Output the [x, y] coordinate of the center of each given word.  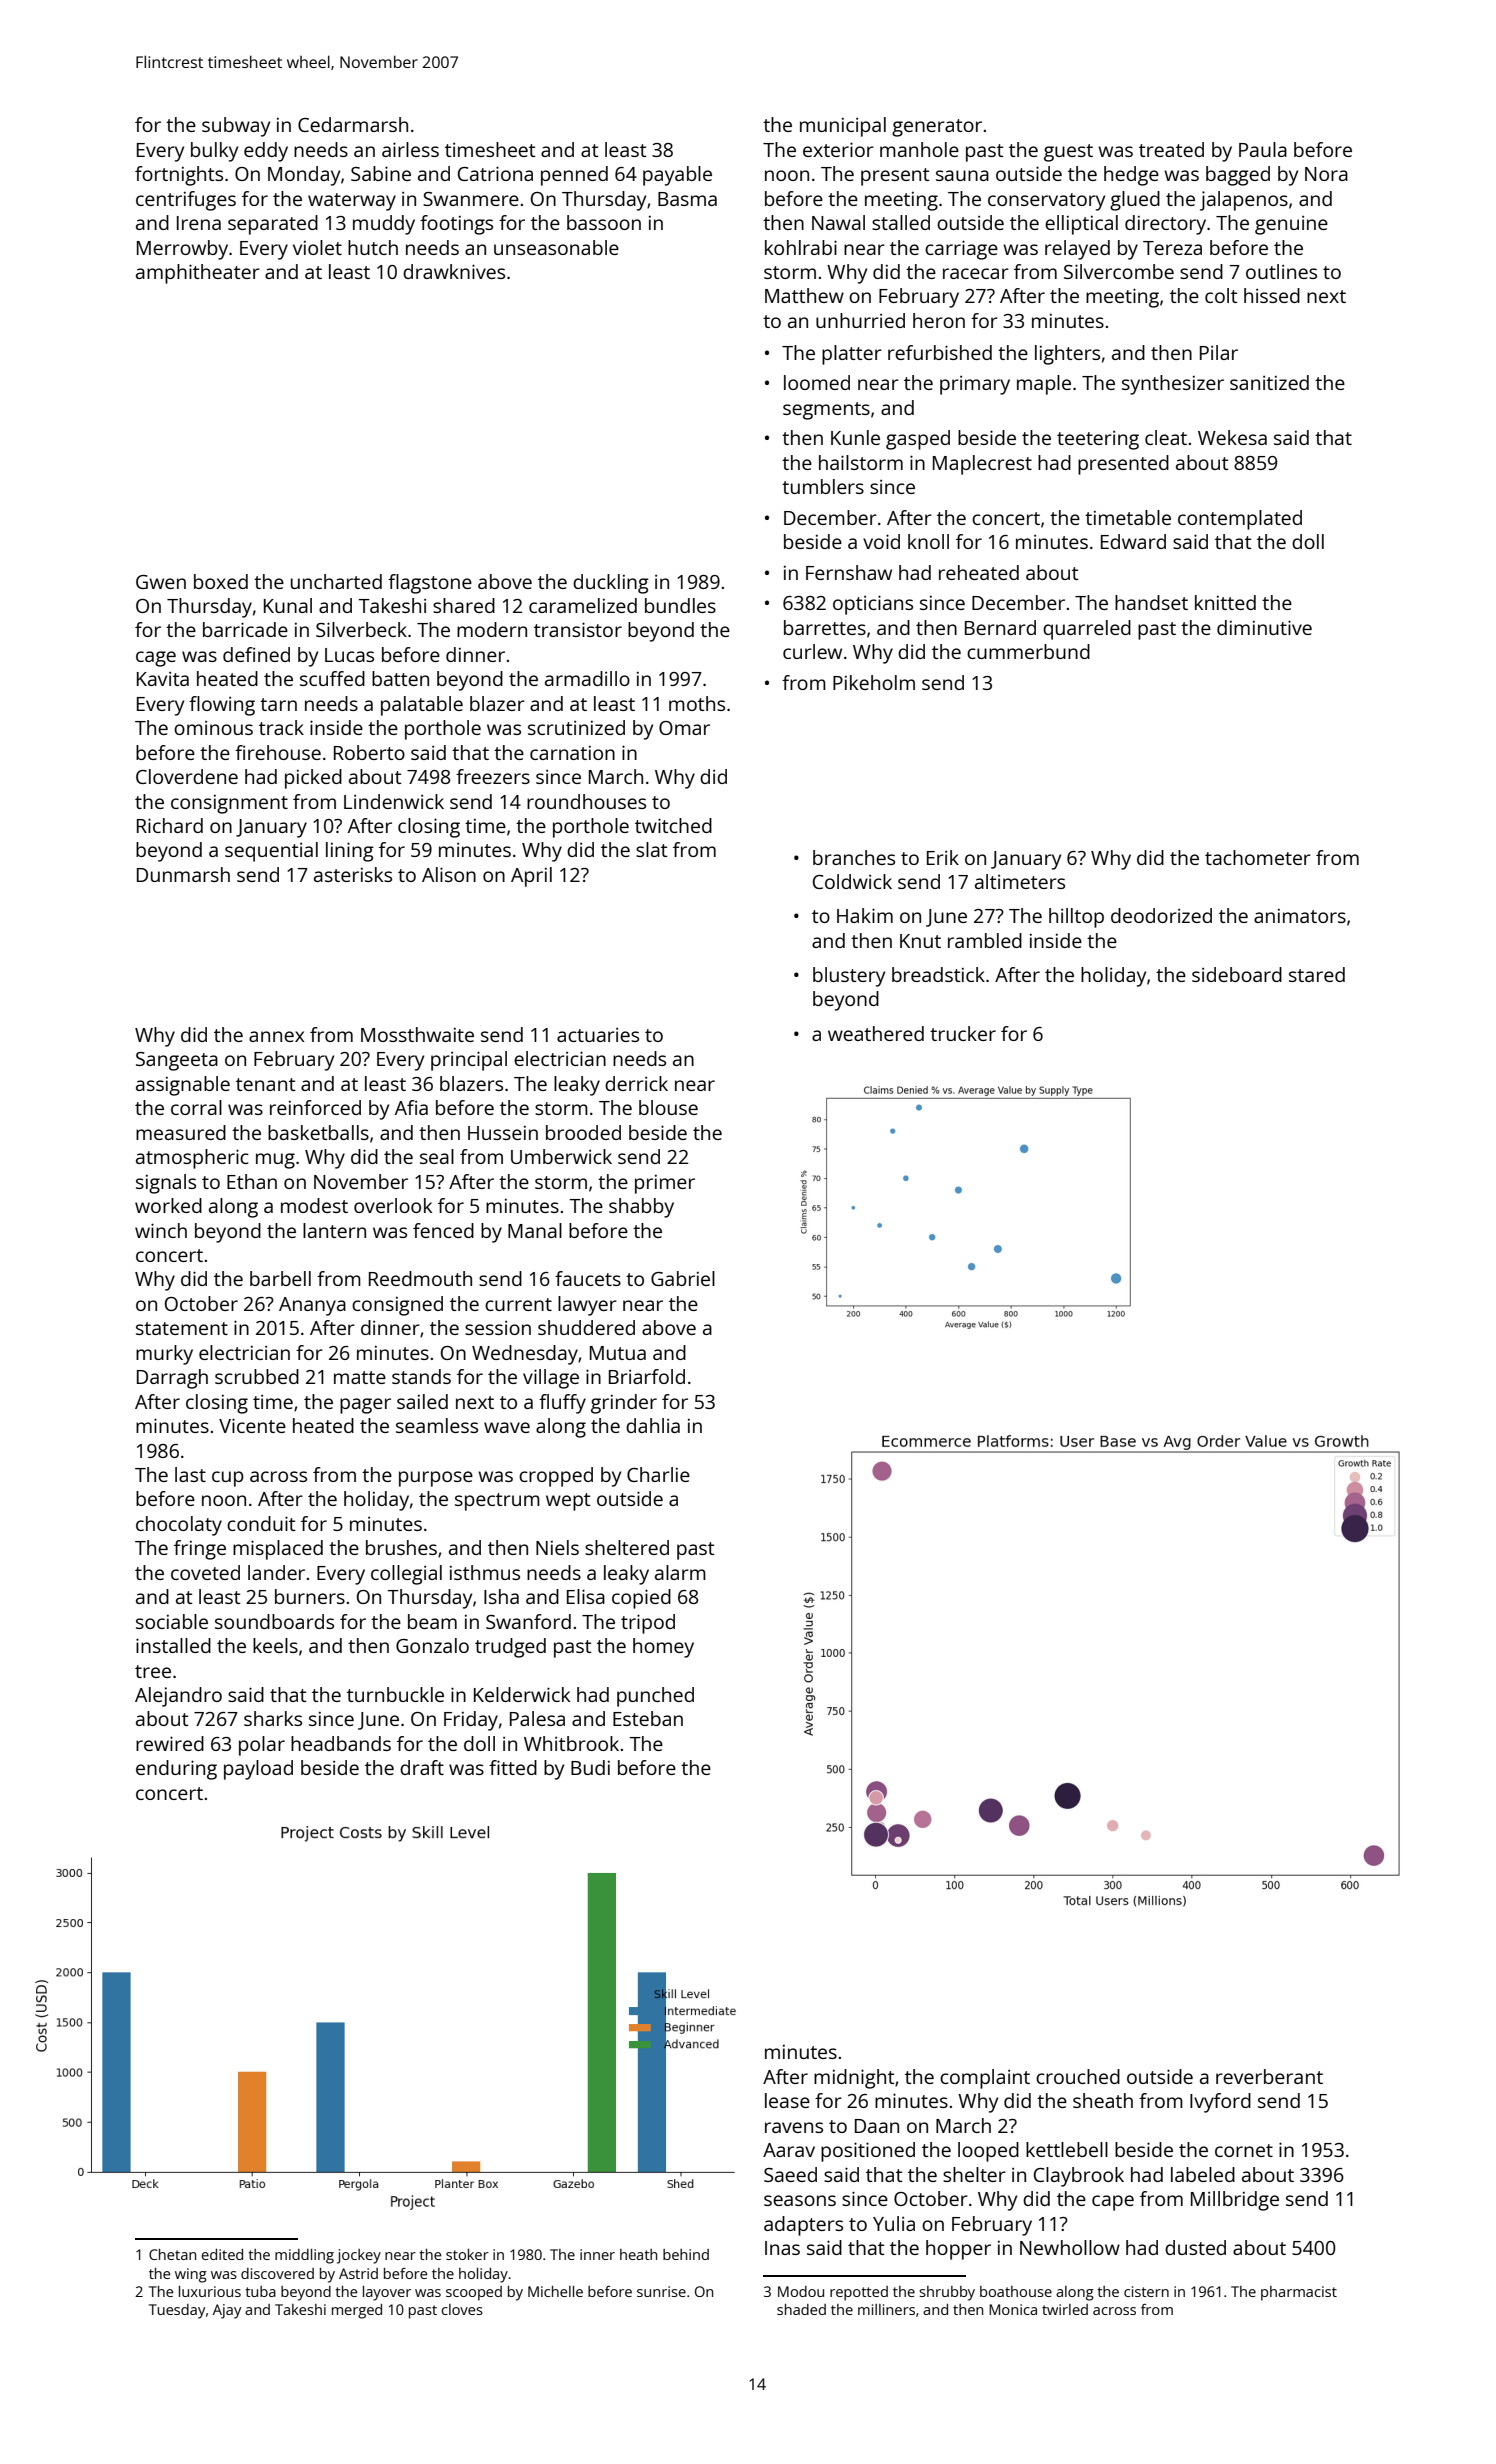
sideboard [1237, 974]
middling [304, 2256]
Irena [199, 223]
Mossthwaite [417, 1034]
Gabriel [683, 1278]
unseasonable [556, 247]
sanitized [1269, 382]
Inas [782, 2248]
